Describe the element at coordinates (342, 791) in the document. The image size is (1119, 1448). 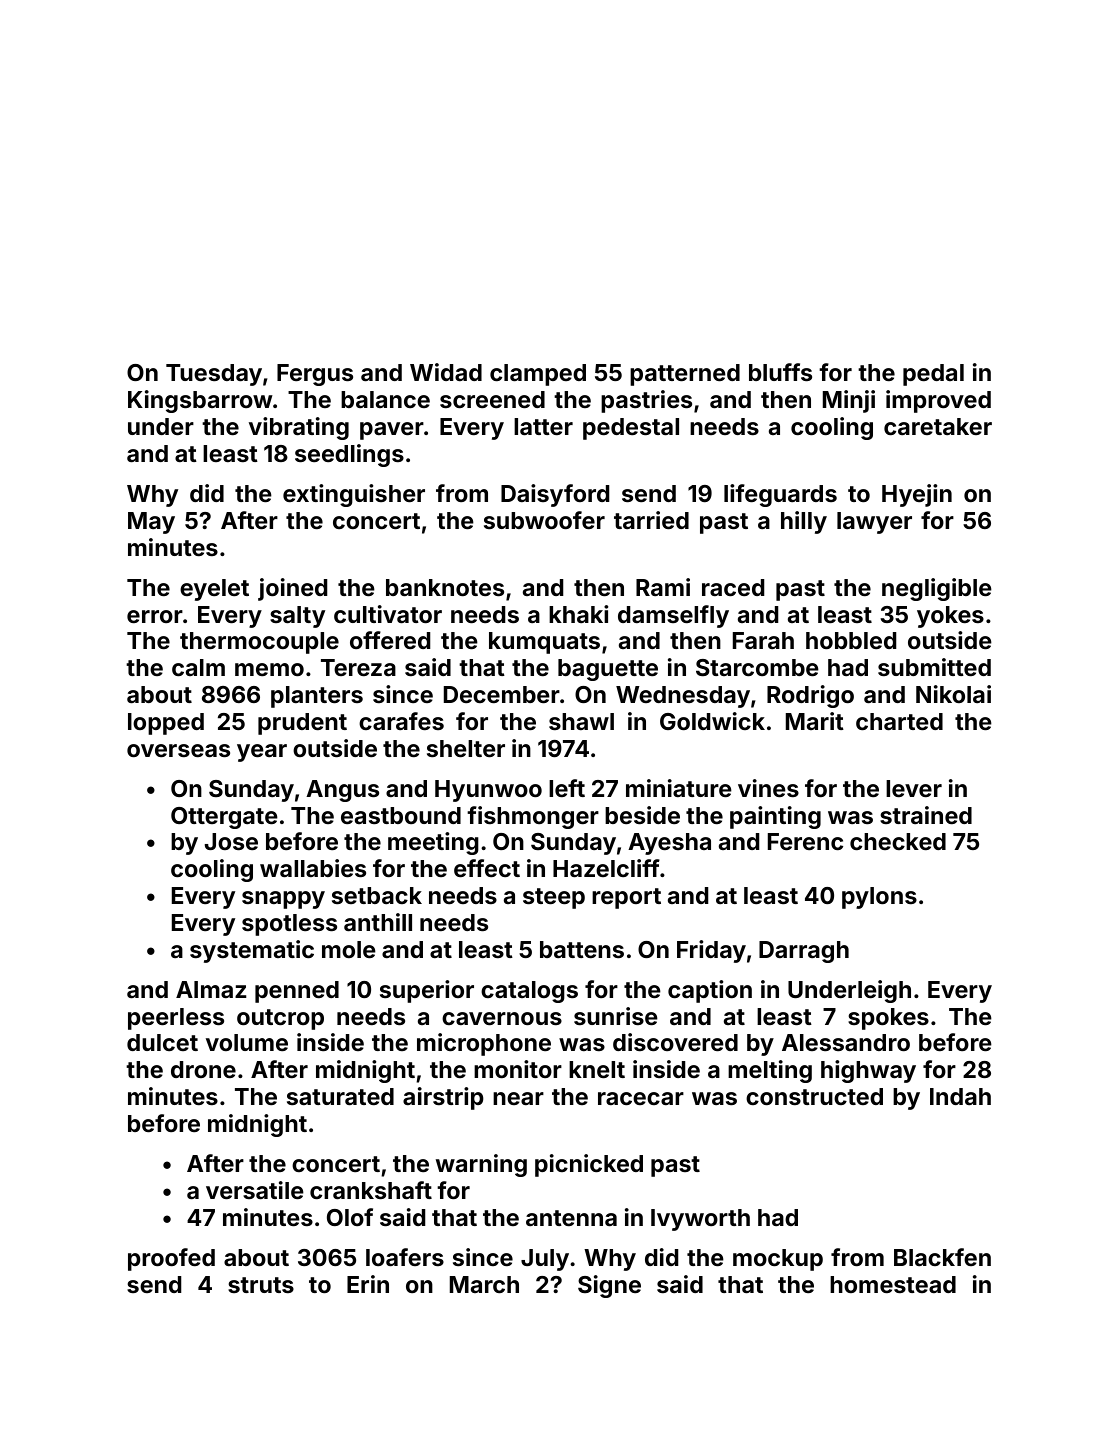
I see `Angus` at that location.
